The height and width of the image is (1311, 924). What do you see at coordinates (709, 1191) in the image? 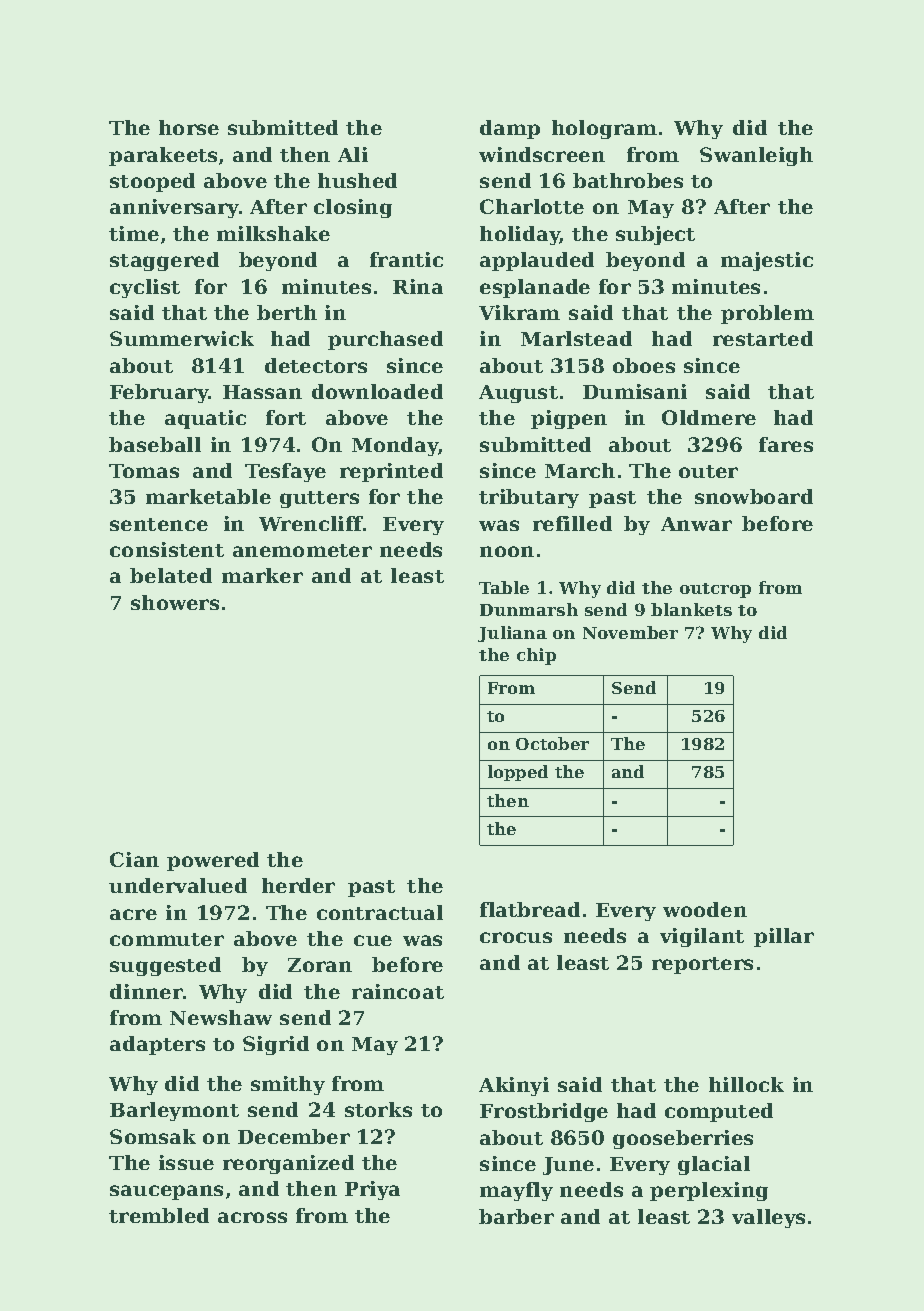
I see `perplexing` at bounding box center [709, 1191].
